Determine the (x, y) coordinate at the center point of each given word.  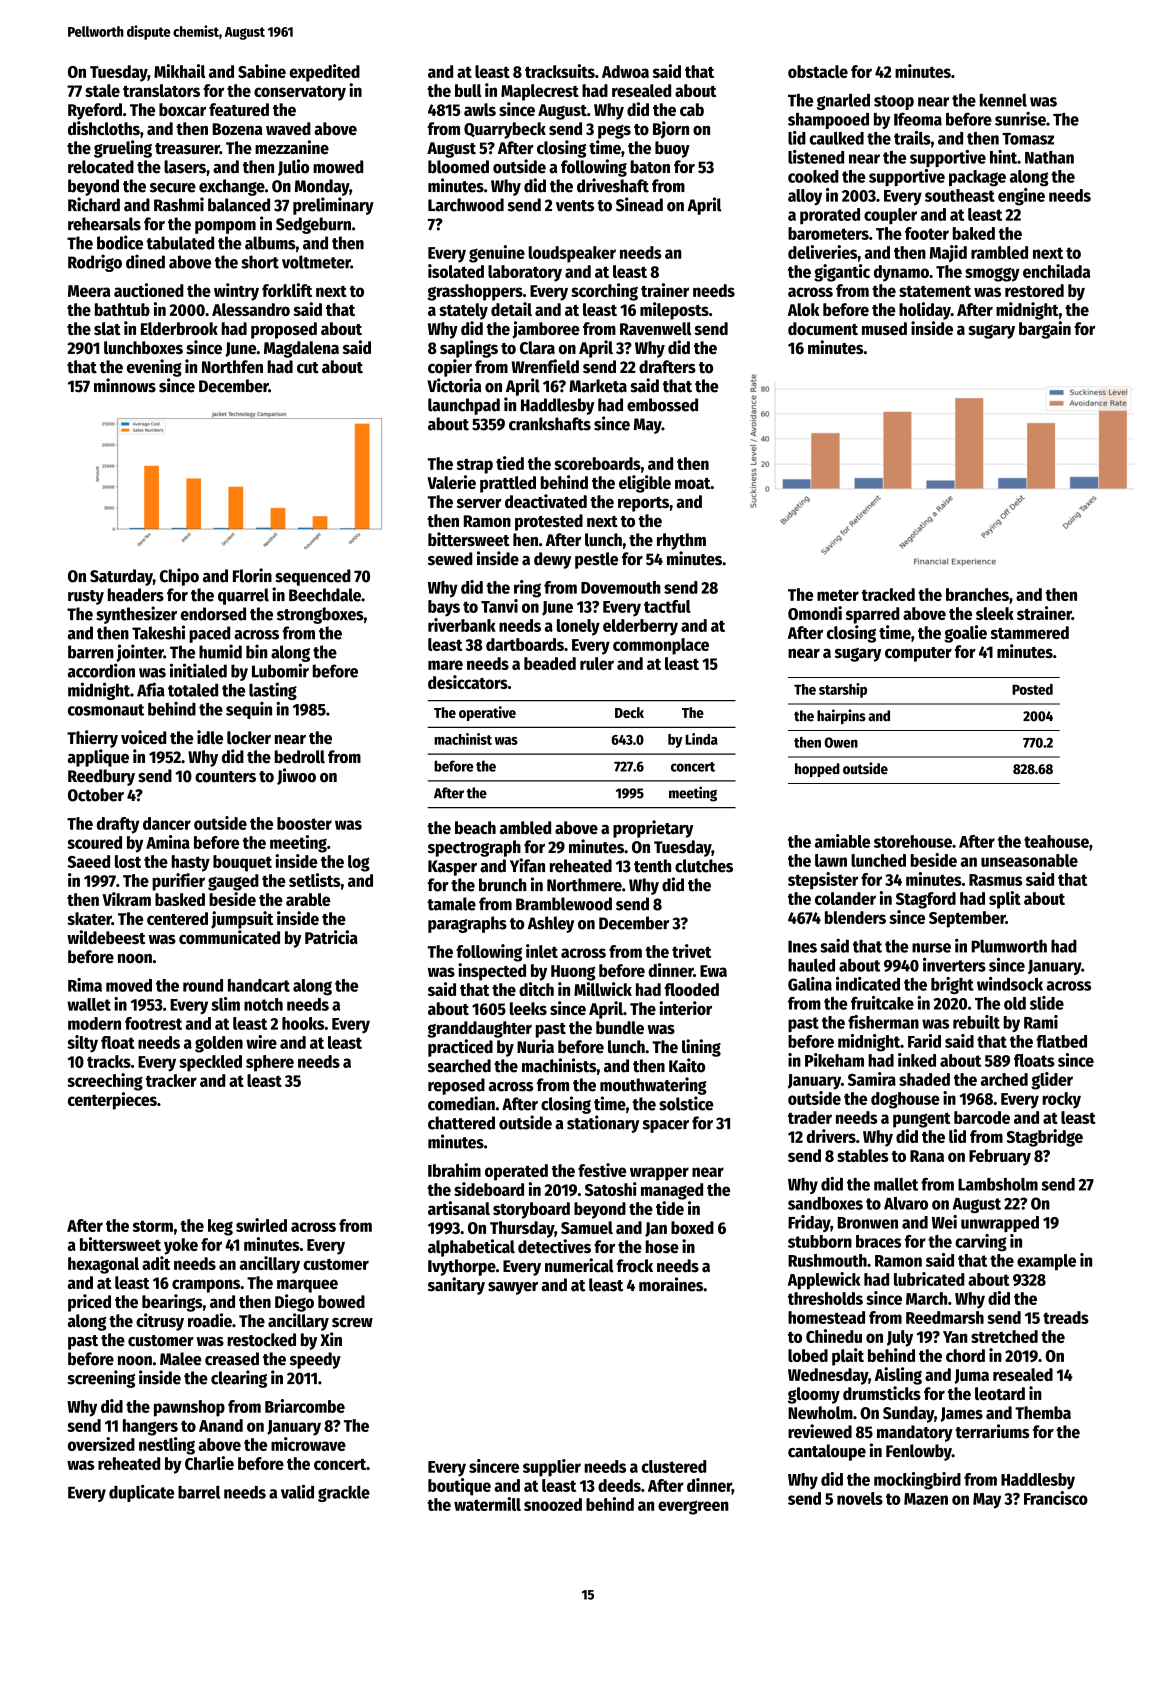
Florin (252, 575)
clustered (674, 1466)
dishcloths (104, 128)
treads (1066, 1317)
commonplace (661, 646)
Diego (294, 1303)
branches (977, 594)
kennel (1003, 100)
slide (1047, 1003)
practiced (460, 1048)
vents (575, 206)
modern (94, 1023)
